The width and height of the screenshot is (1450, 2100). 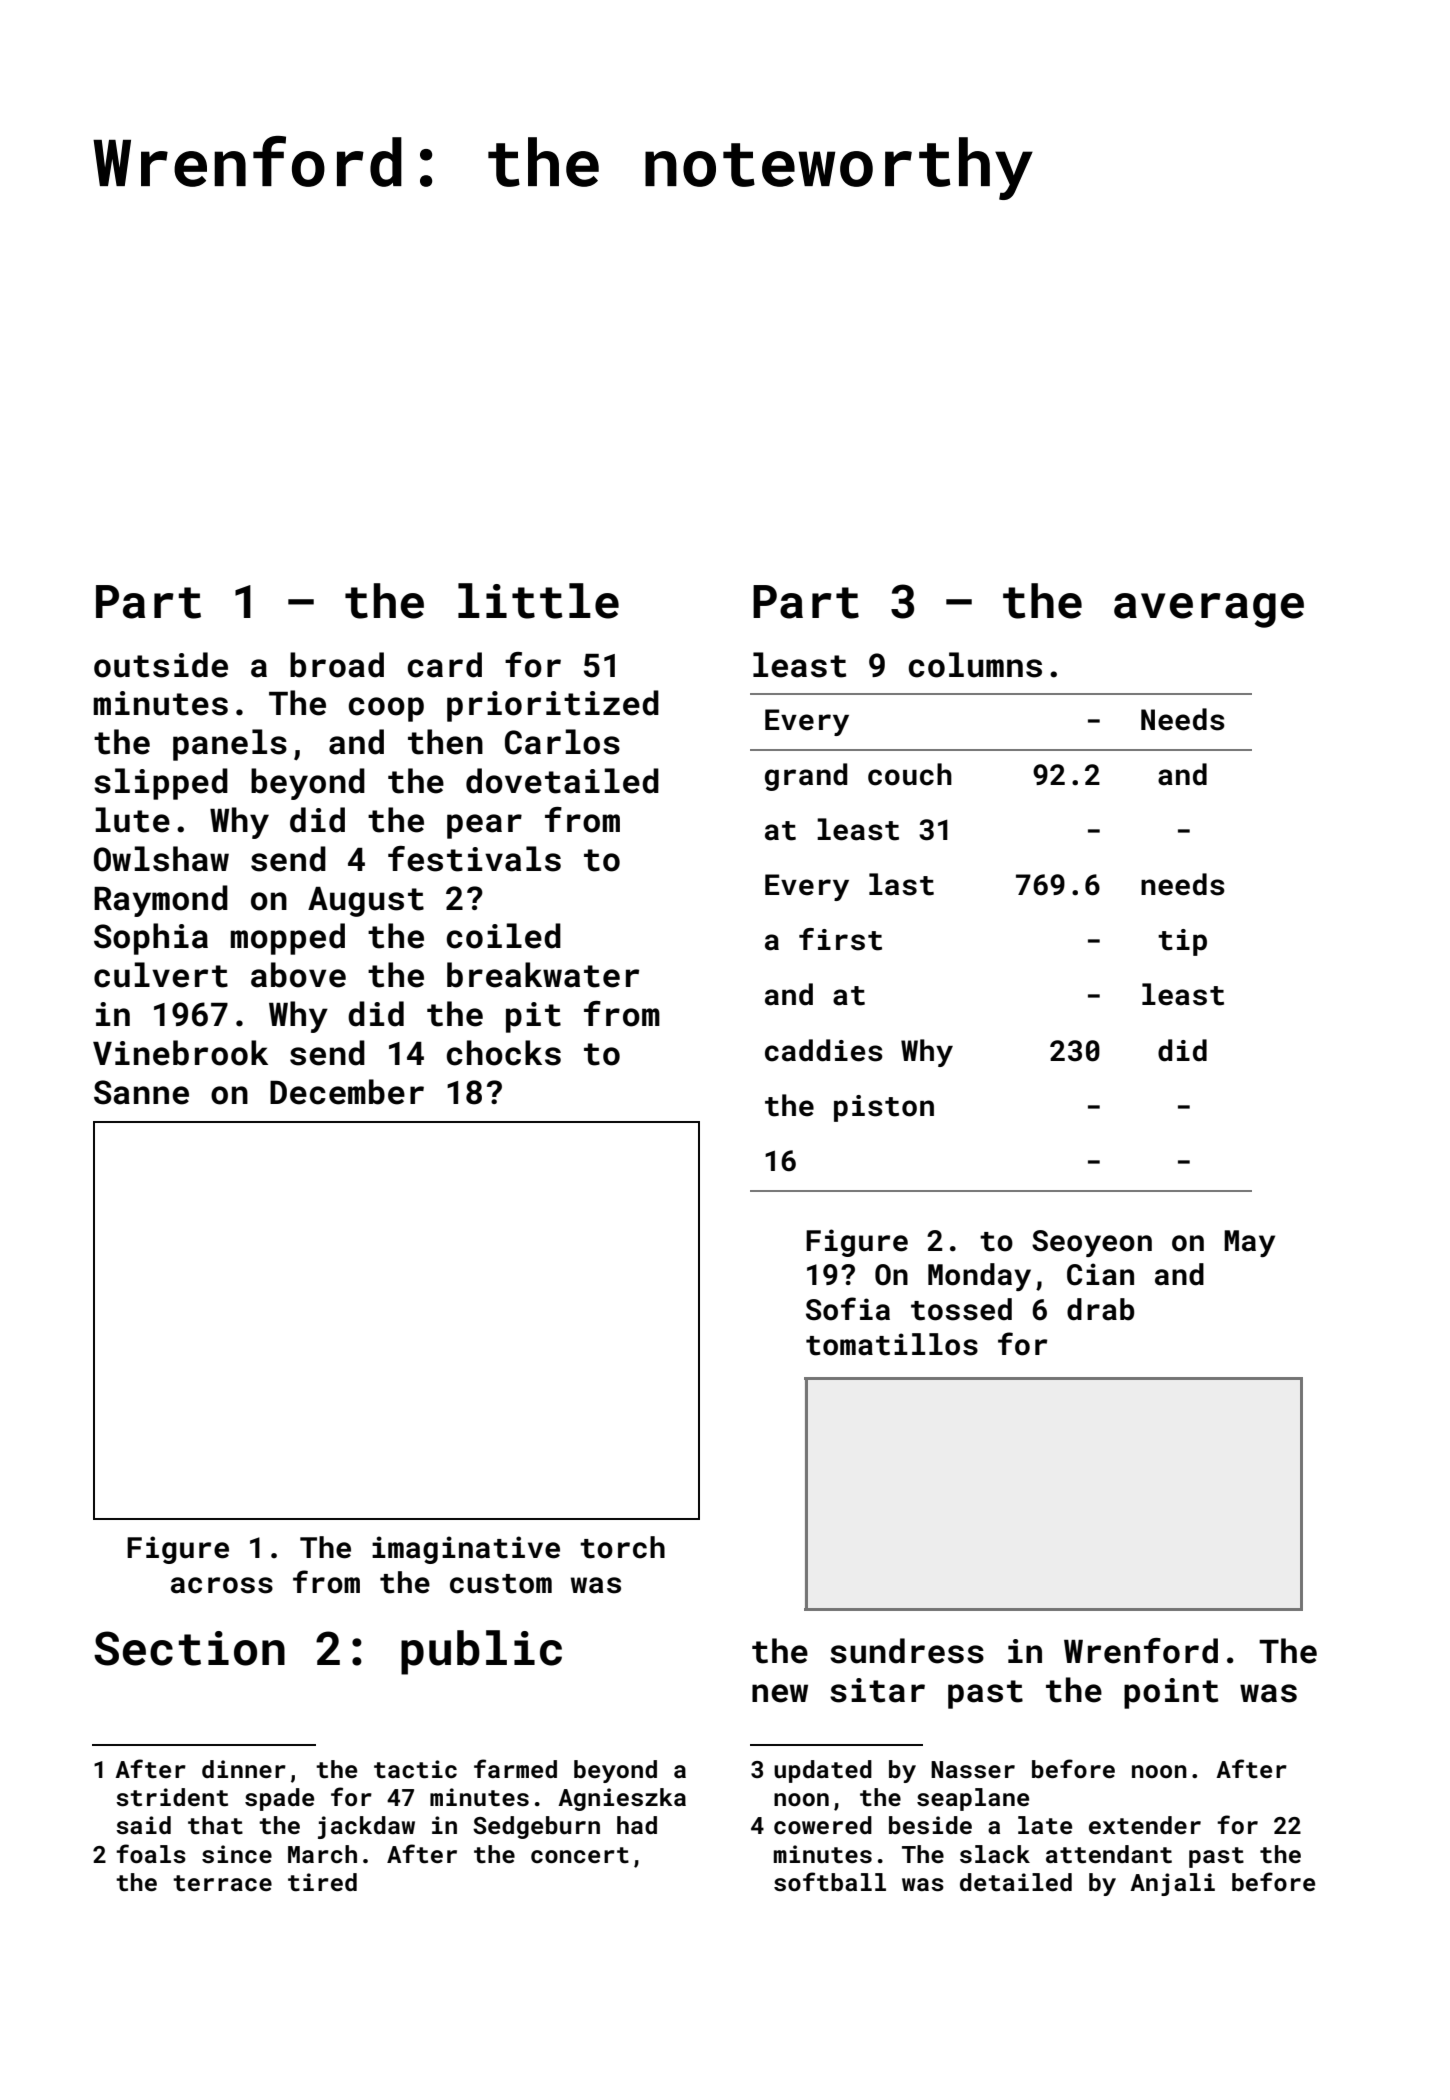 I want to click on torch, so click(x=622, y=1547).
